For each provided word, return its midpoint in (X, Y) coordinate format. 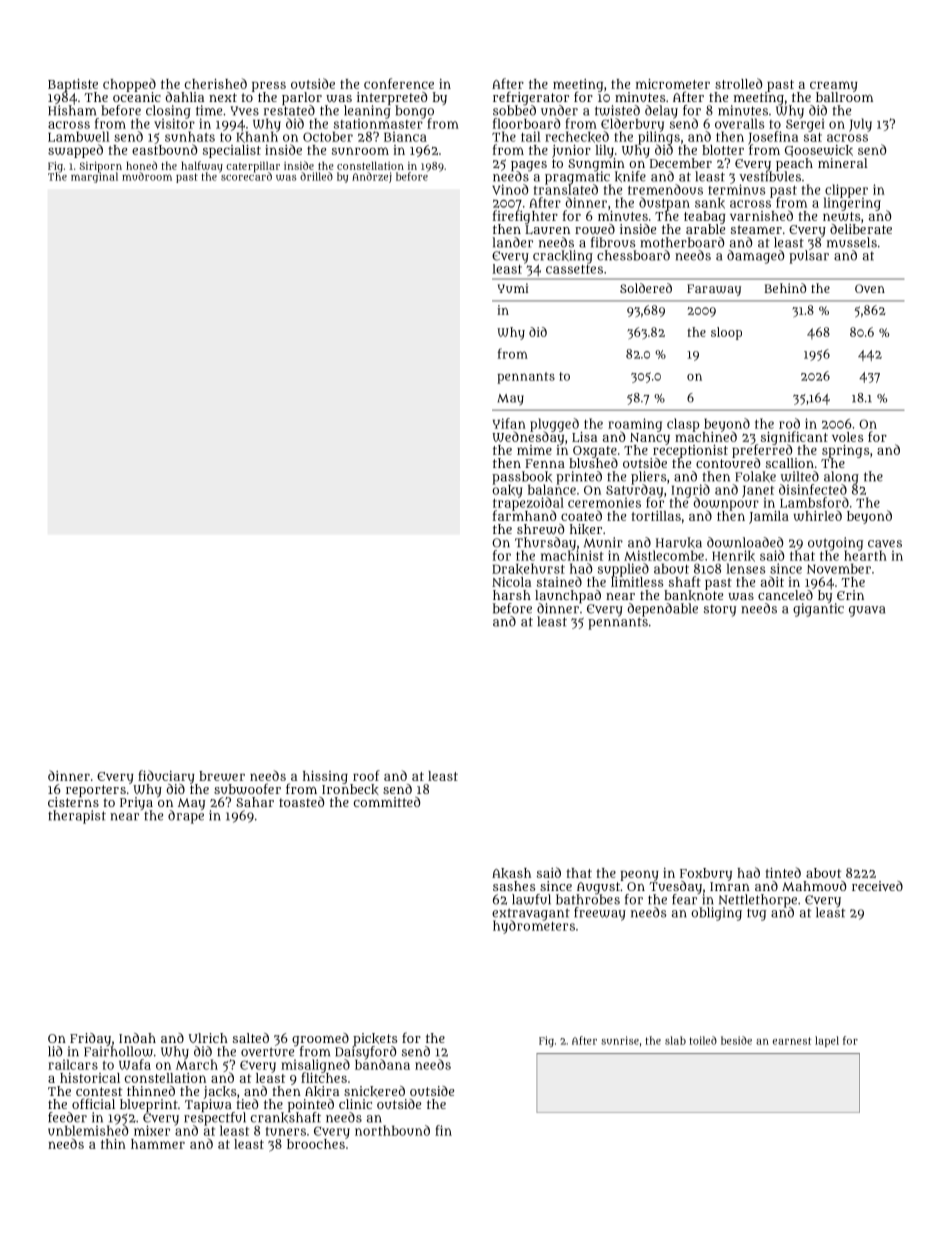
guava (867, 611)
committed (387, 802)
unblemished (88, 1130)
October (328, 136)
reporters (96, 791)
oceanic (137, 97)
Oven (870, 288)
